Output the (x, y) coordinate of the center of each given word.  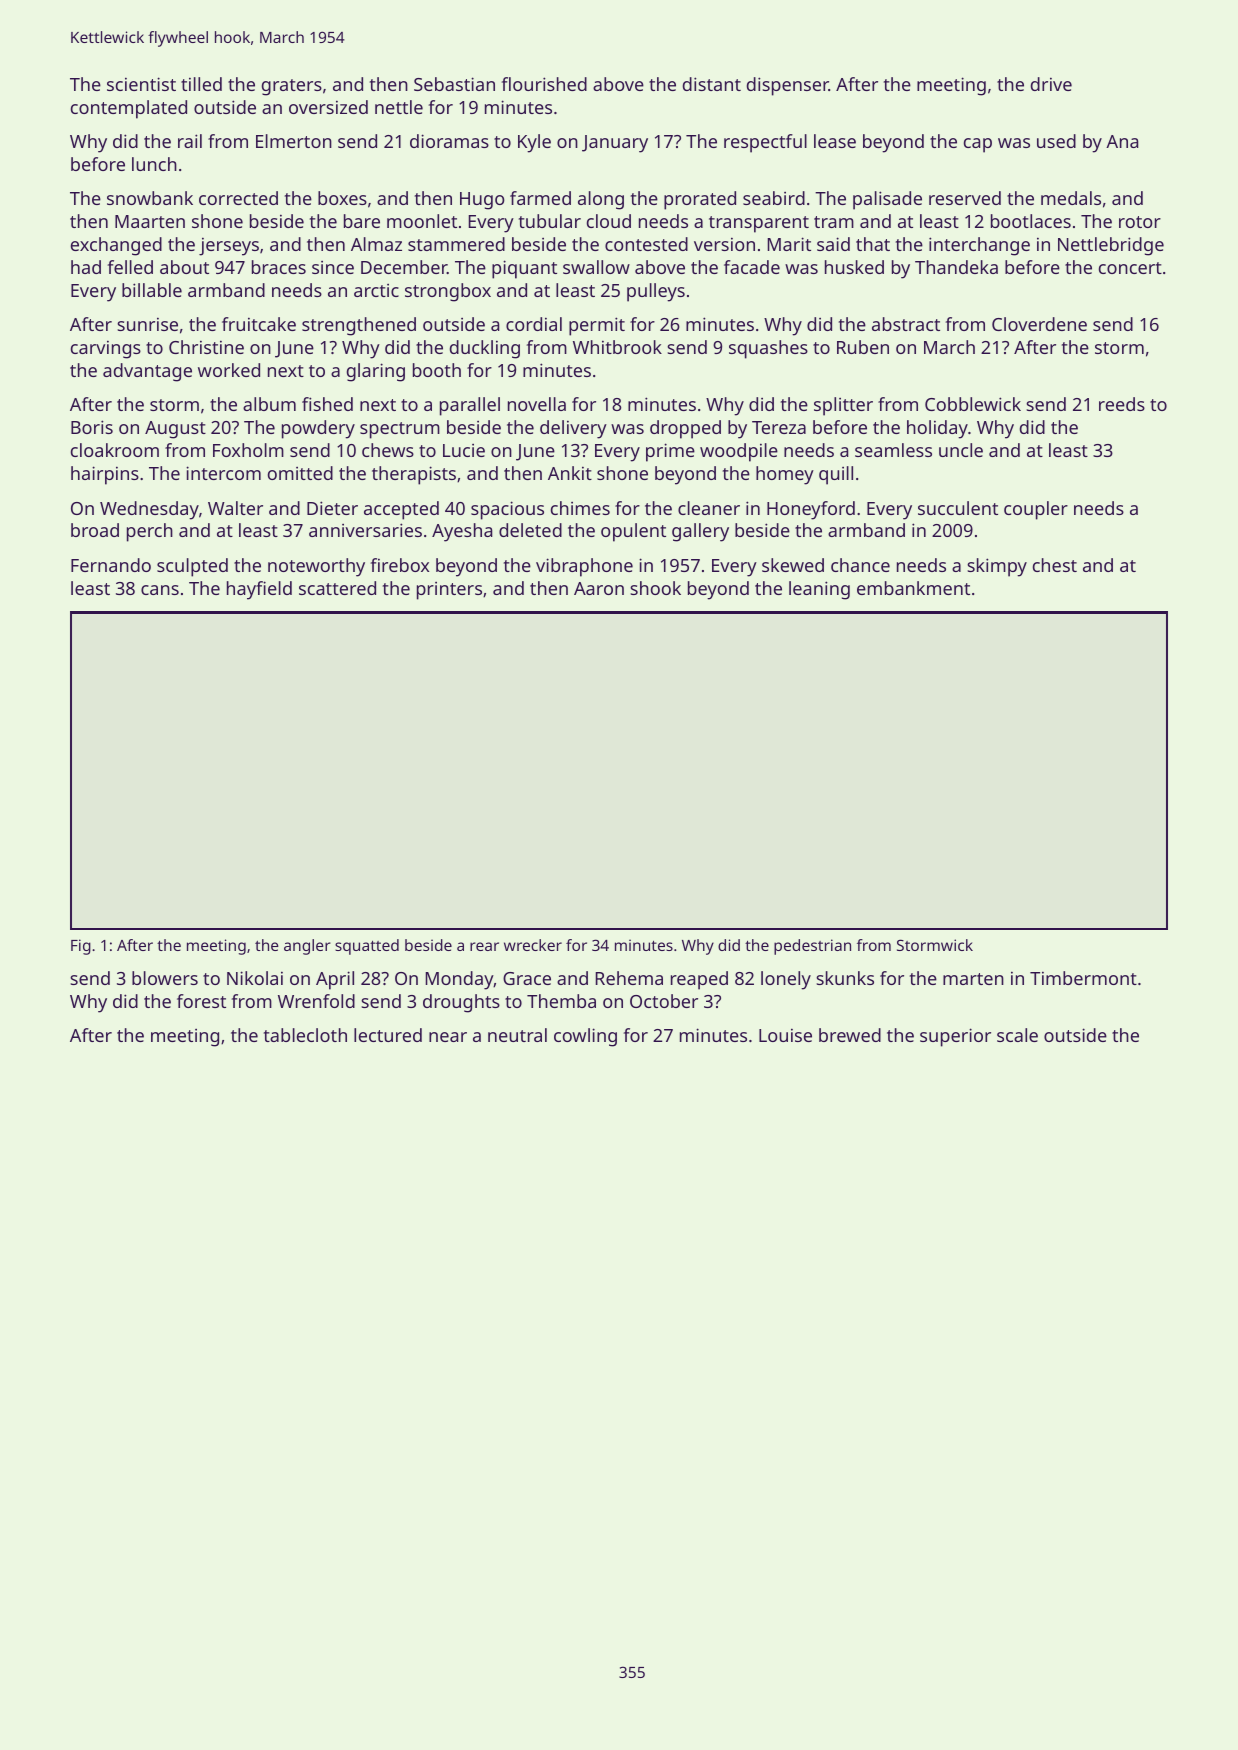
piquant (524, 269)
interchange (979, 246)
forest (201, 1001)
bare (362, 221)
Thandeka (956, 267)
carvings (106, 349)
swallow (596, 267)
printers (449, 591)
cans (160, 590)
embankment (913, 588)
